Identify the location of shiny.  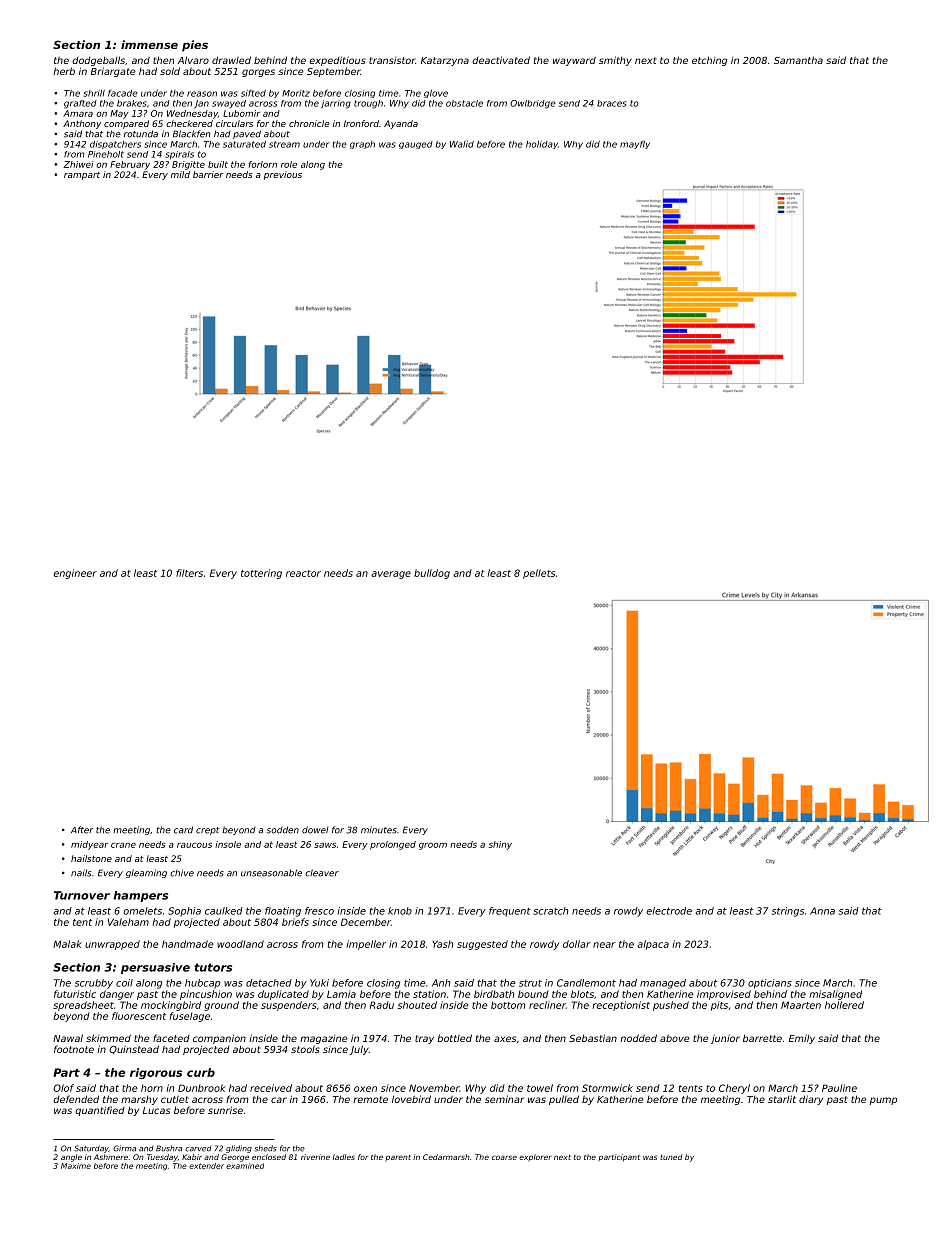
(500, 845).
